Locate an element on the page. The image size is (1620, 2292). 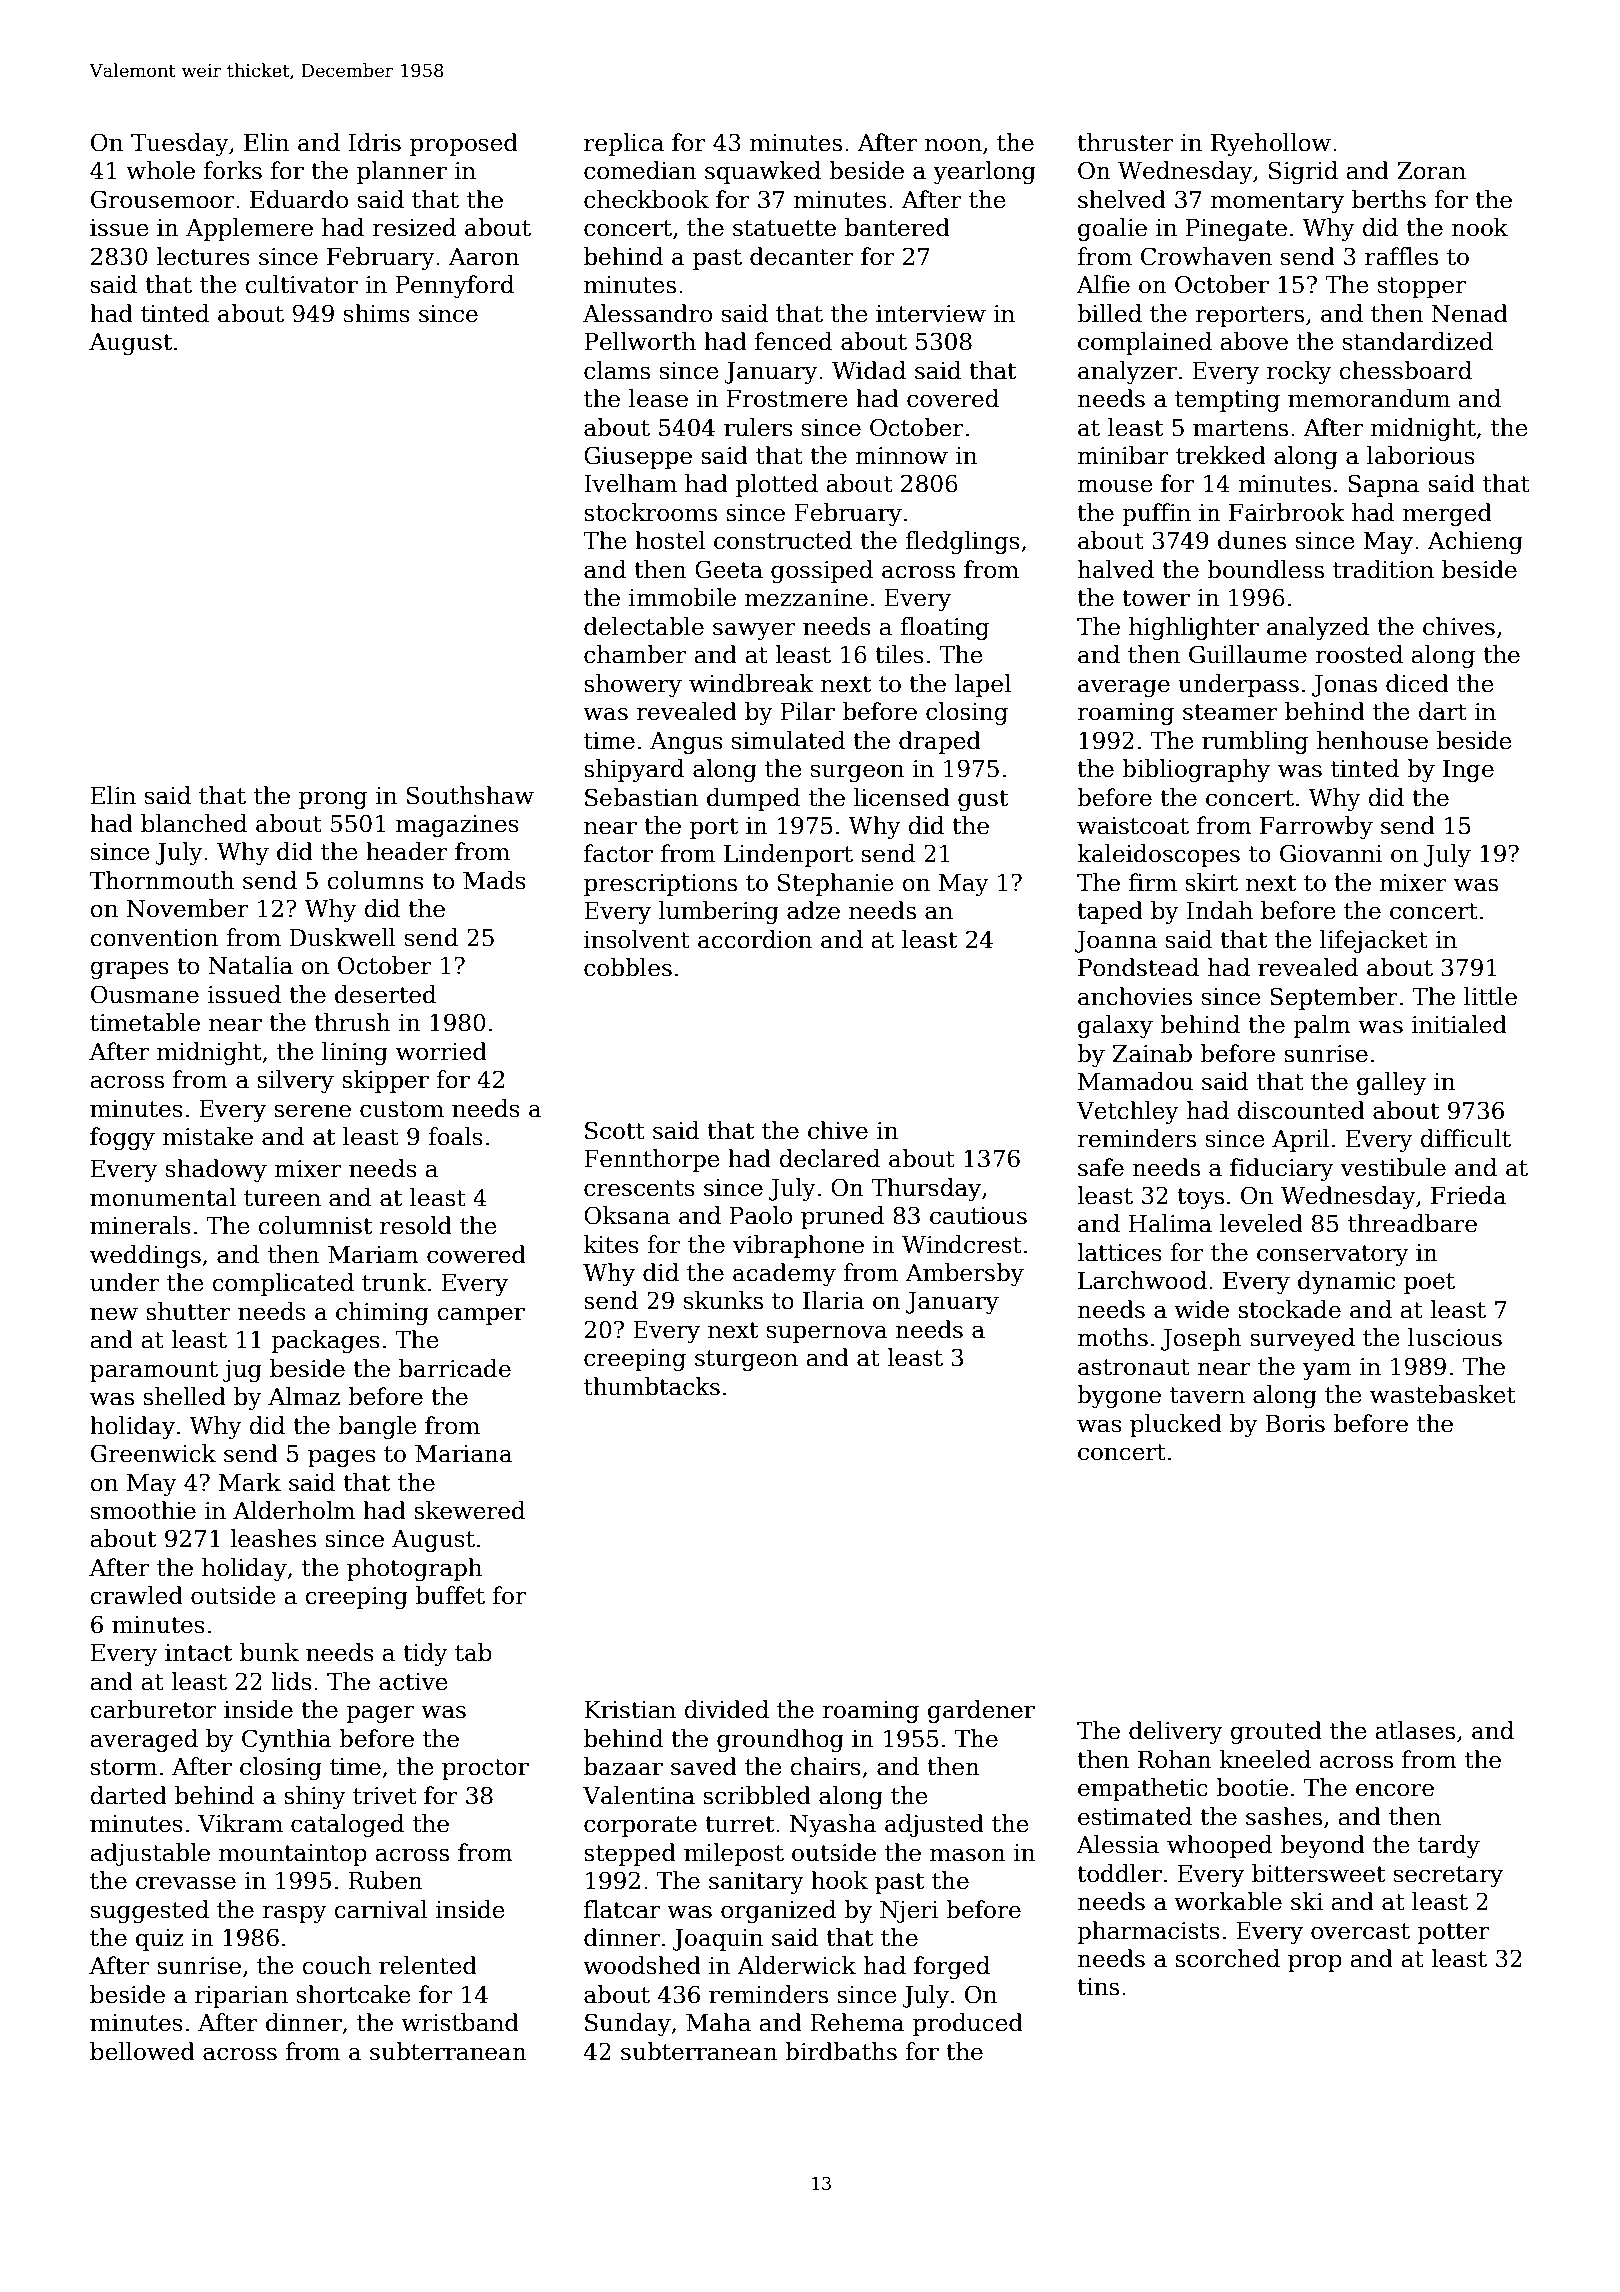
Ryehollow is located at coordinates (1271, 144).
